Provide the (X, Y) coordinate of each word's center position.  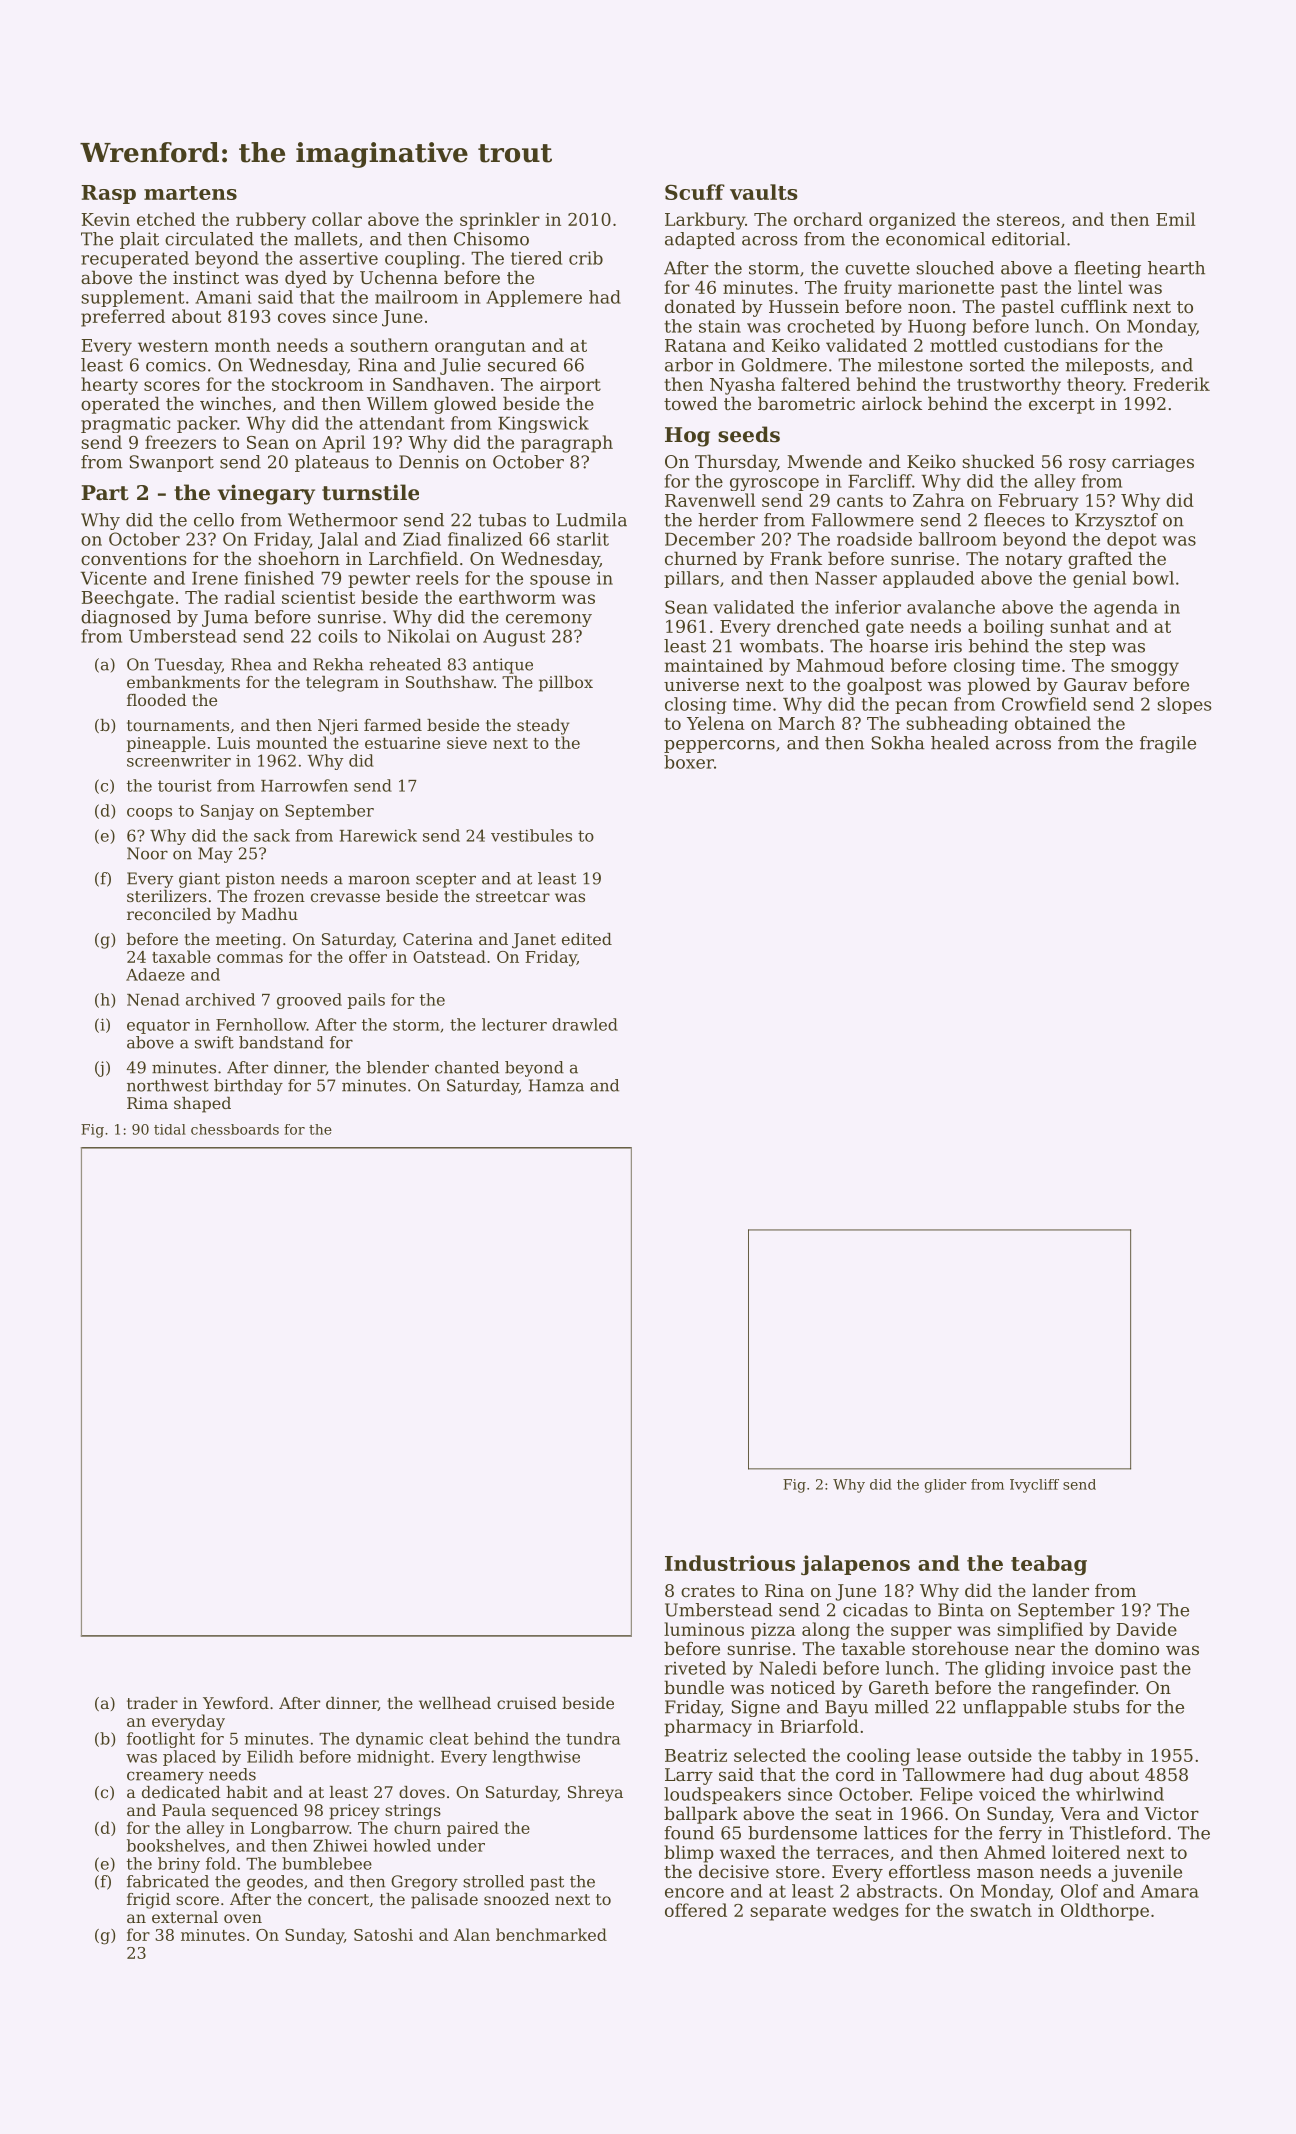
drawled (585, 1024)
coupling (422, 260)
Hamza (556, 1085)
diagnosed (126, 618)
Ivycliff (1034, 1486)
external (185, 1917)
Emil (1175, 219)
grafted (1100, 560)
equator (158, 1026)
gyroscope (774, 484)
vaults (764, 192)
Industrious (730, 1563)
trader (152, 1703)
